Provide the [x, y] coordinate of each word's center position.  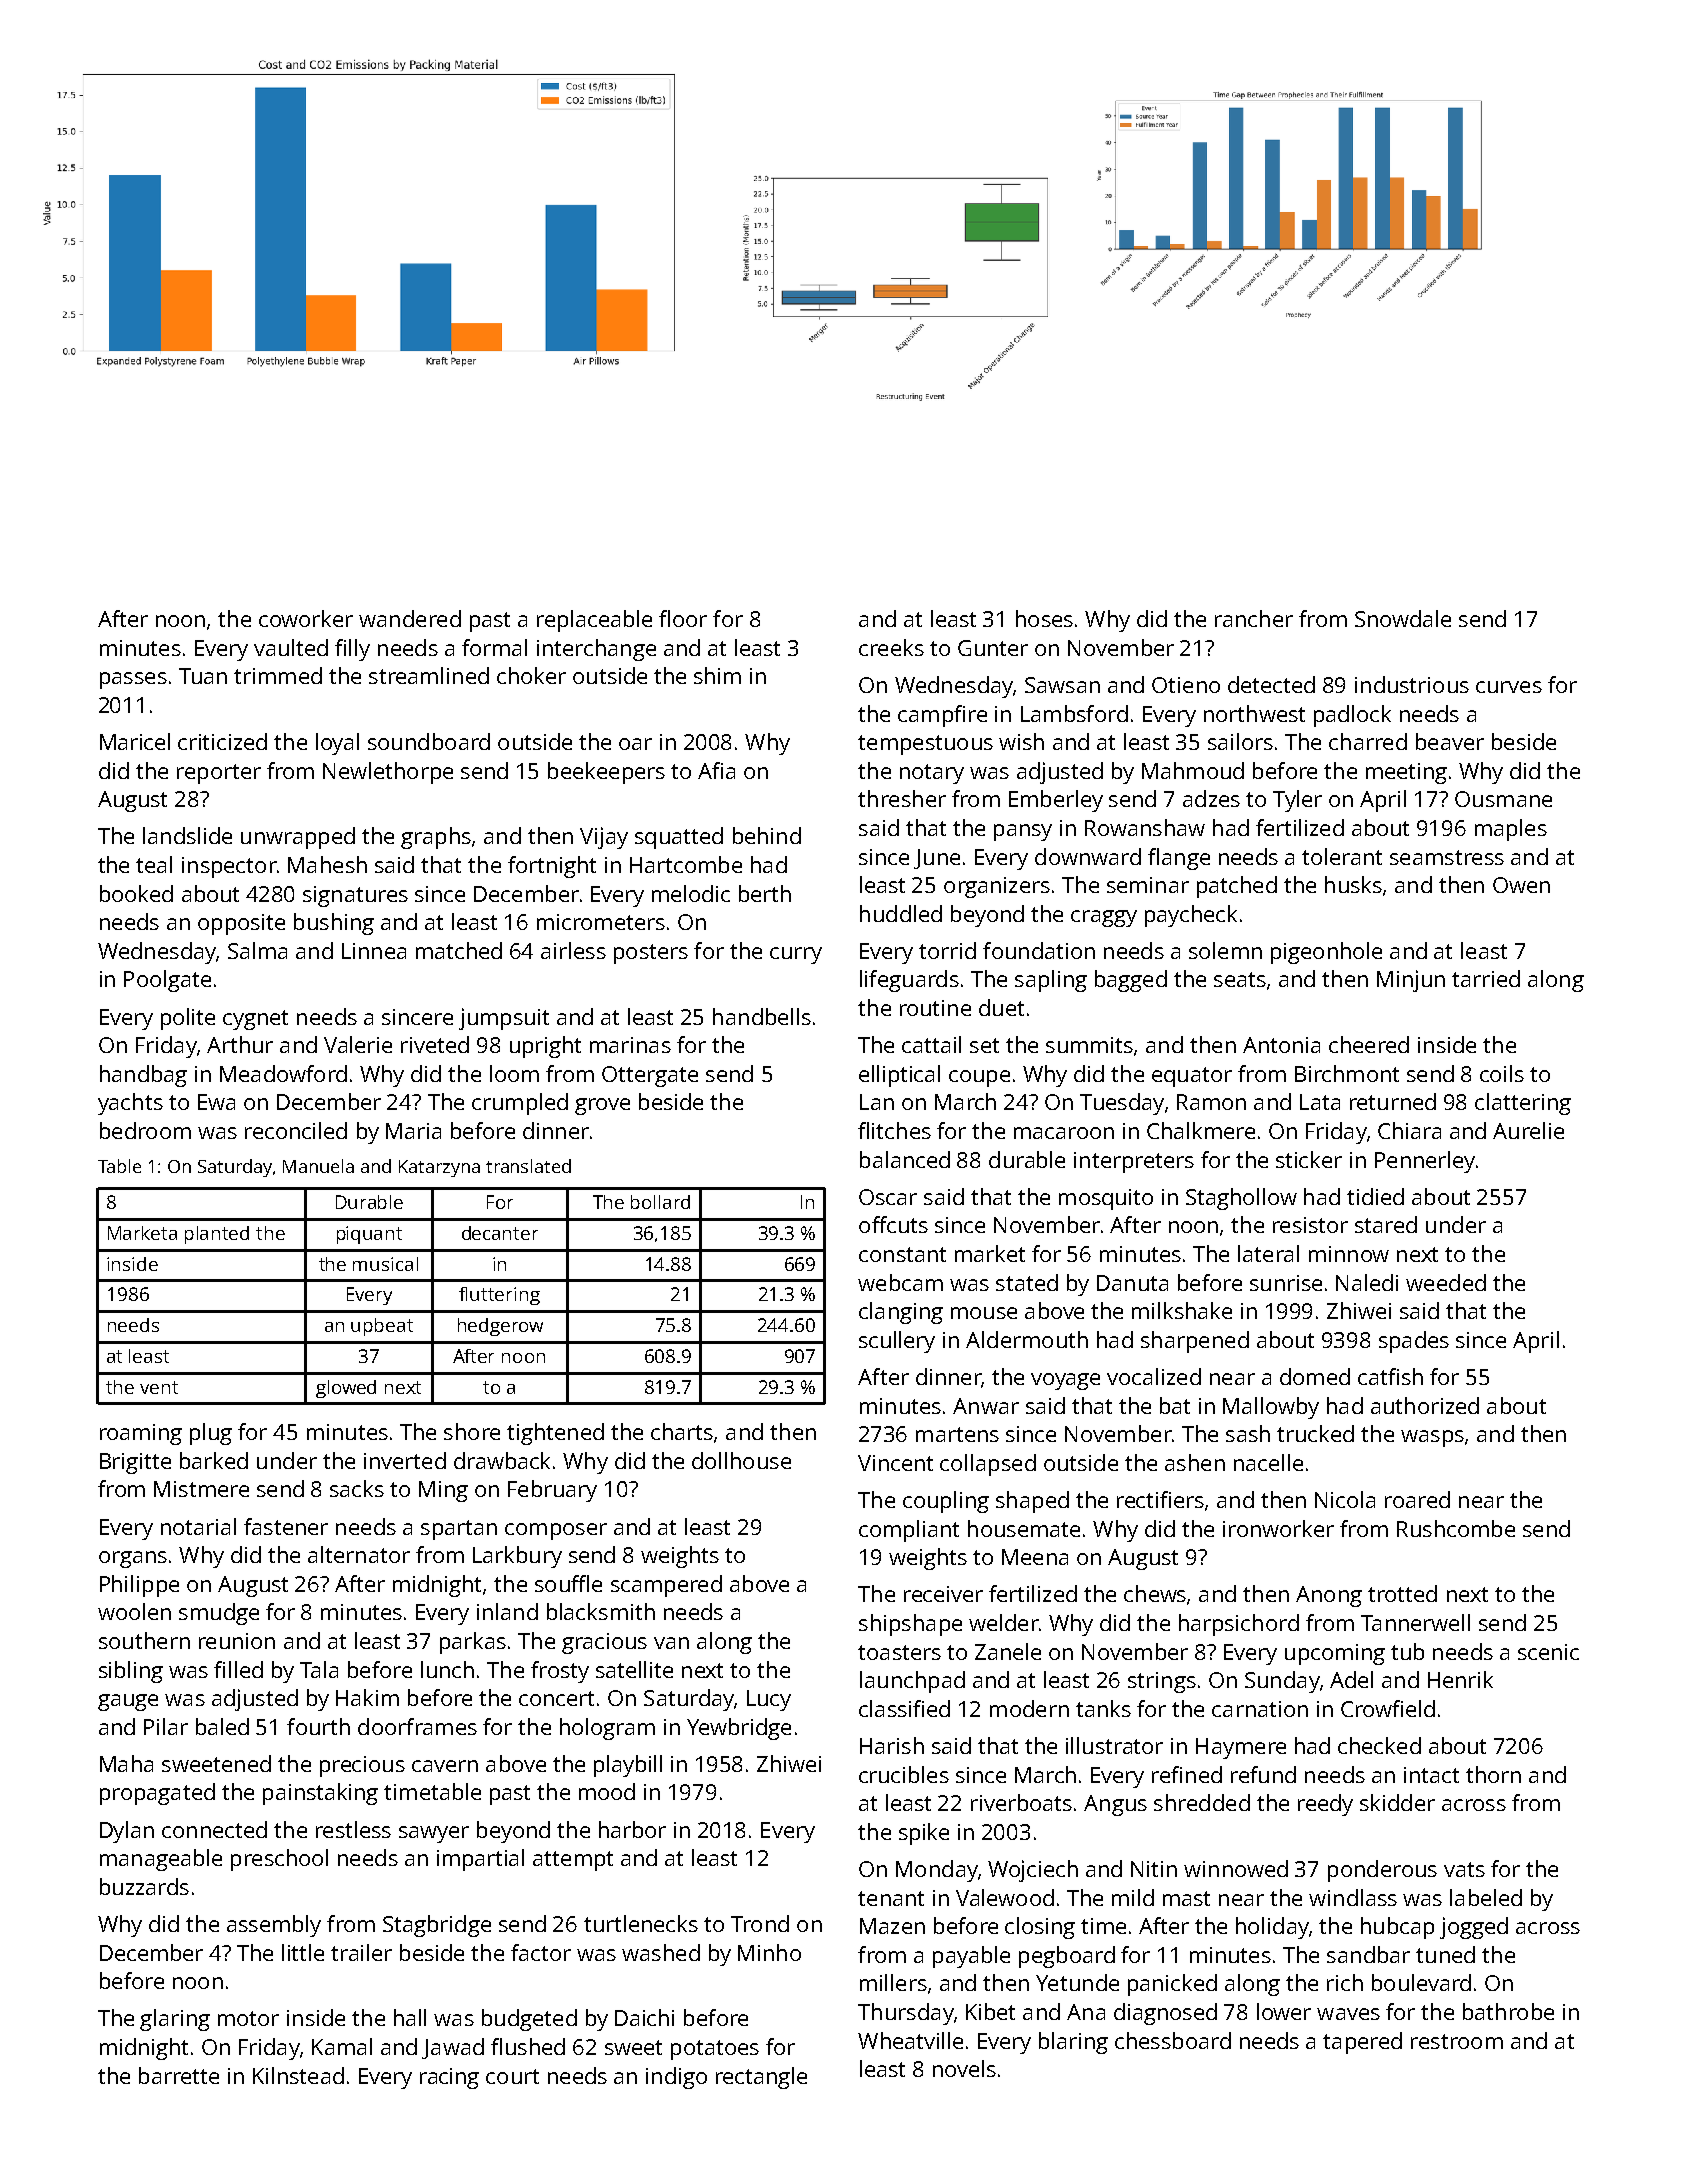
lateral [1268, 1253]
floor [683, 618]
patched [1237, 887]
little [303, 1952]
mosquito [1106, 1199]
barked [214, 1460]
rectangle [761, 2078]
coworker [306, 618]
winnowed [1236, 1868]
